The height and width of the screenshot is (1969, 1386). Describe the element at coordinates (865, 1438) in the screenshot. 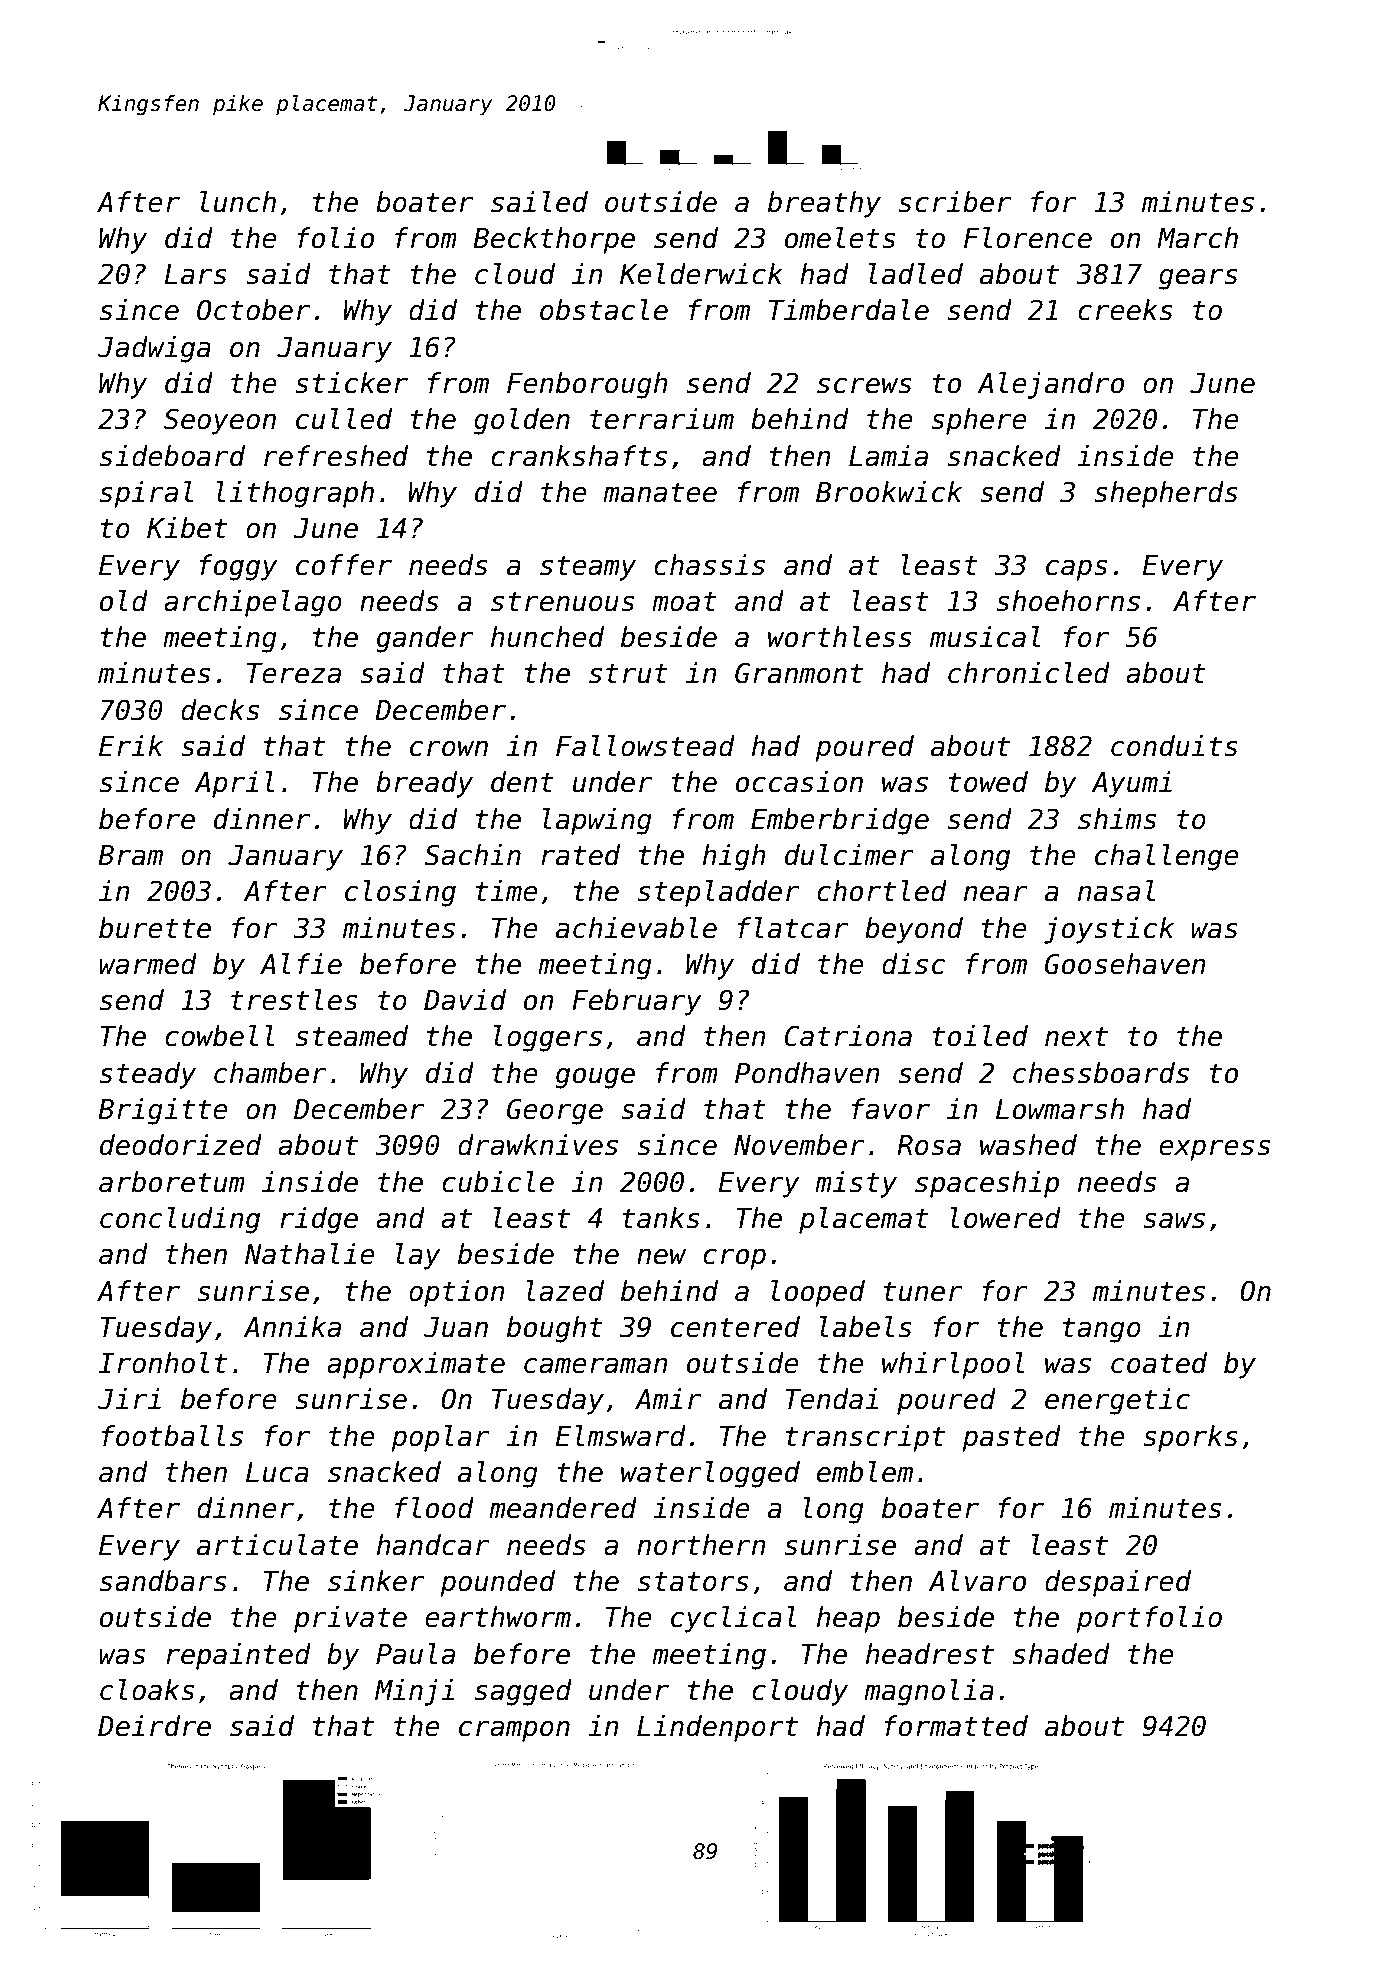

I see `transcript` at that location.
